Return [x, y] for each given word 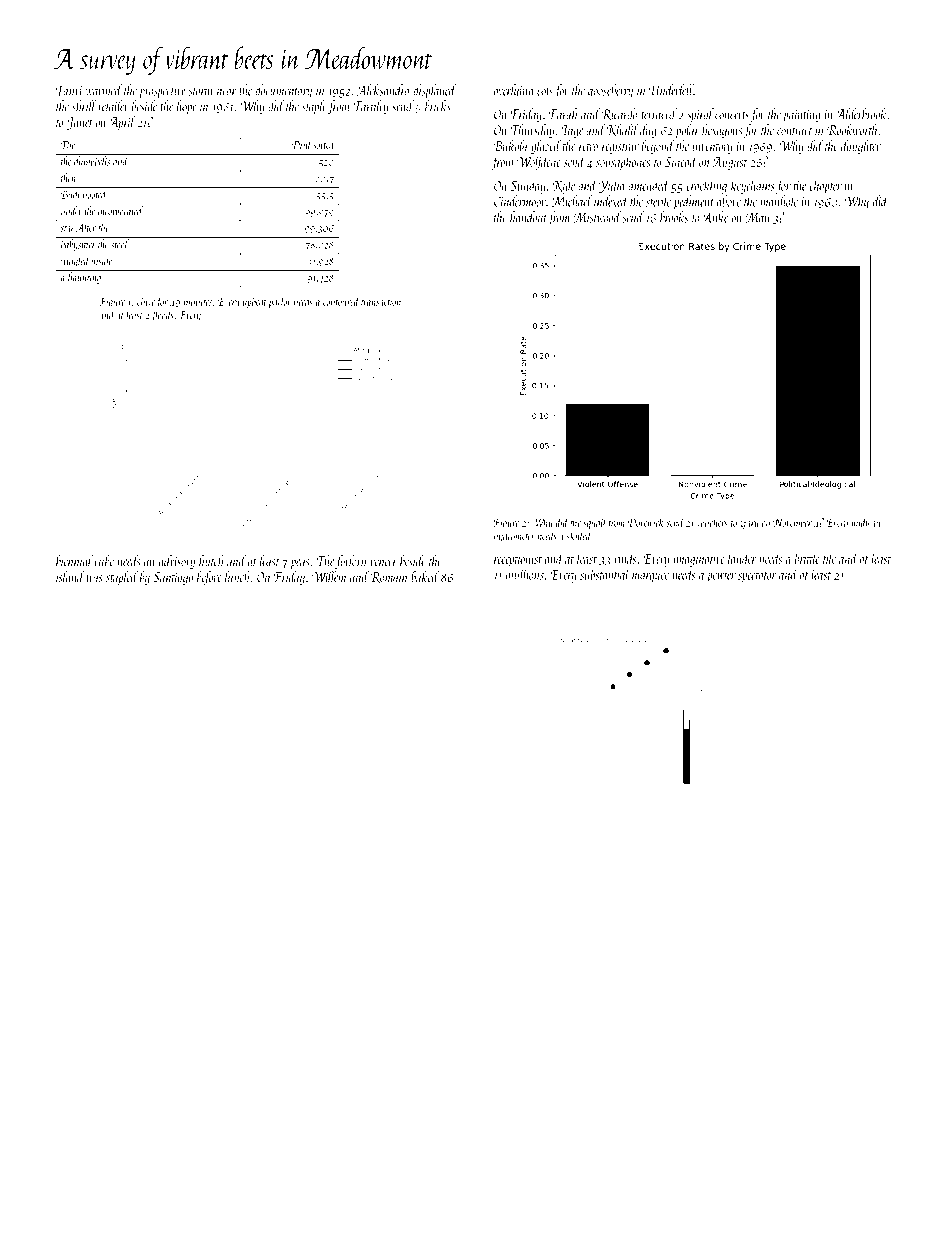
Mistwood [598, 217]
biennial [74, 560]
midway [866, 523]
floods [162, 316]
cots [545, 92]
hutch [211, 560]
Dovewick [646, 522]
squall [595, 523]
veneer [383, 562]
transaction [381, 302]
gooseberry [610, 91]
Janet [80, 123]
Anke [715, 217]
